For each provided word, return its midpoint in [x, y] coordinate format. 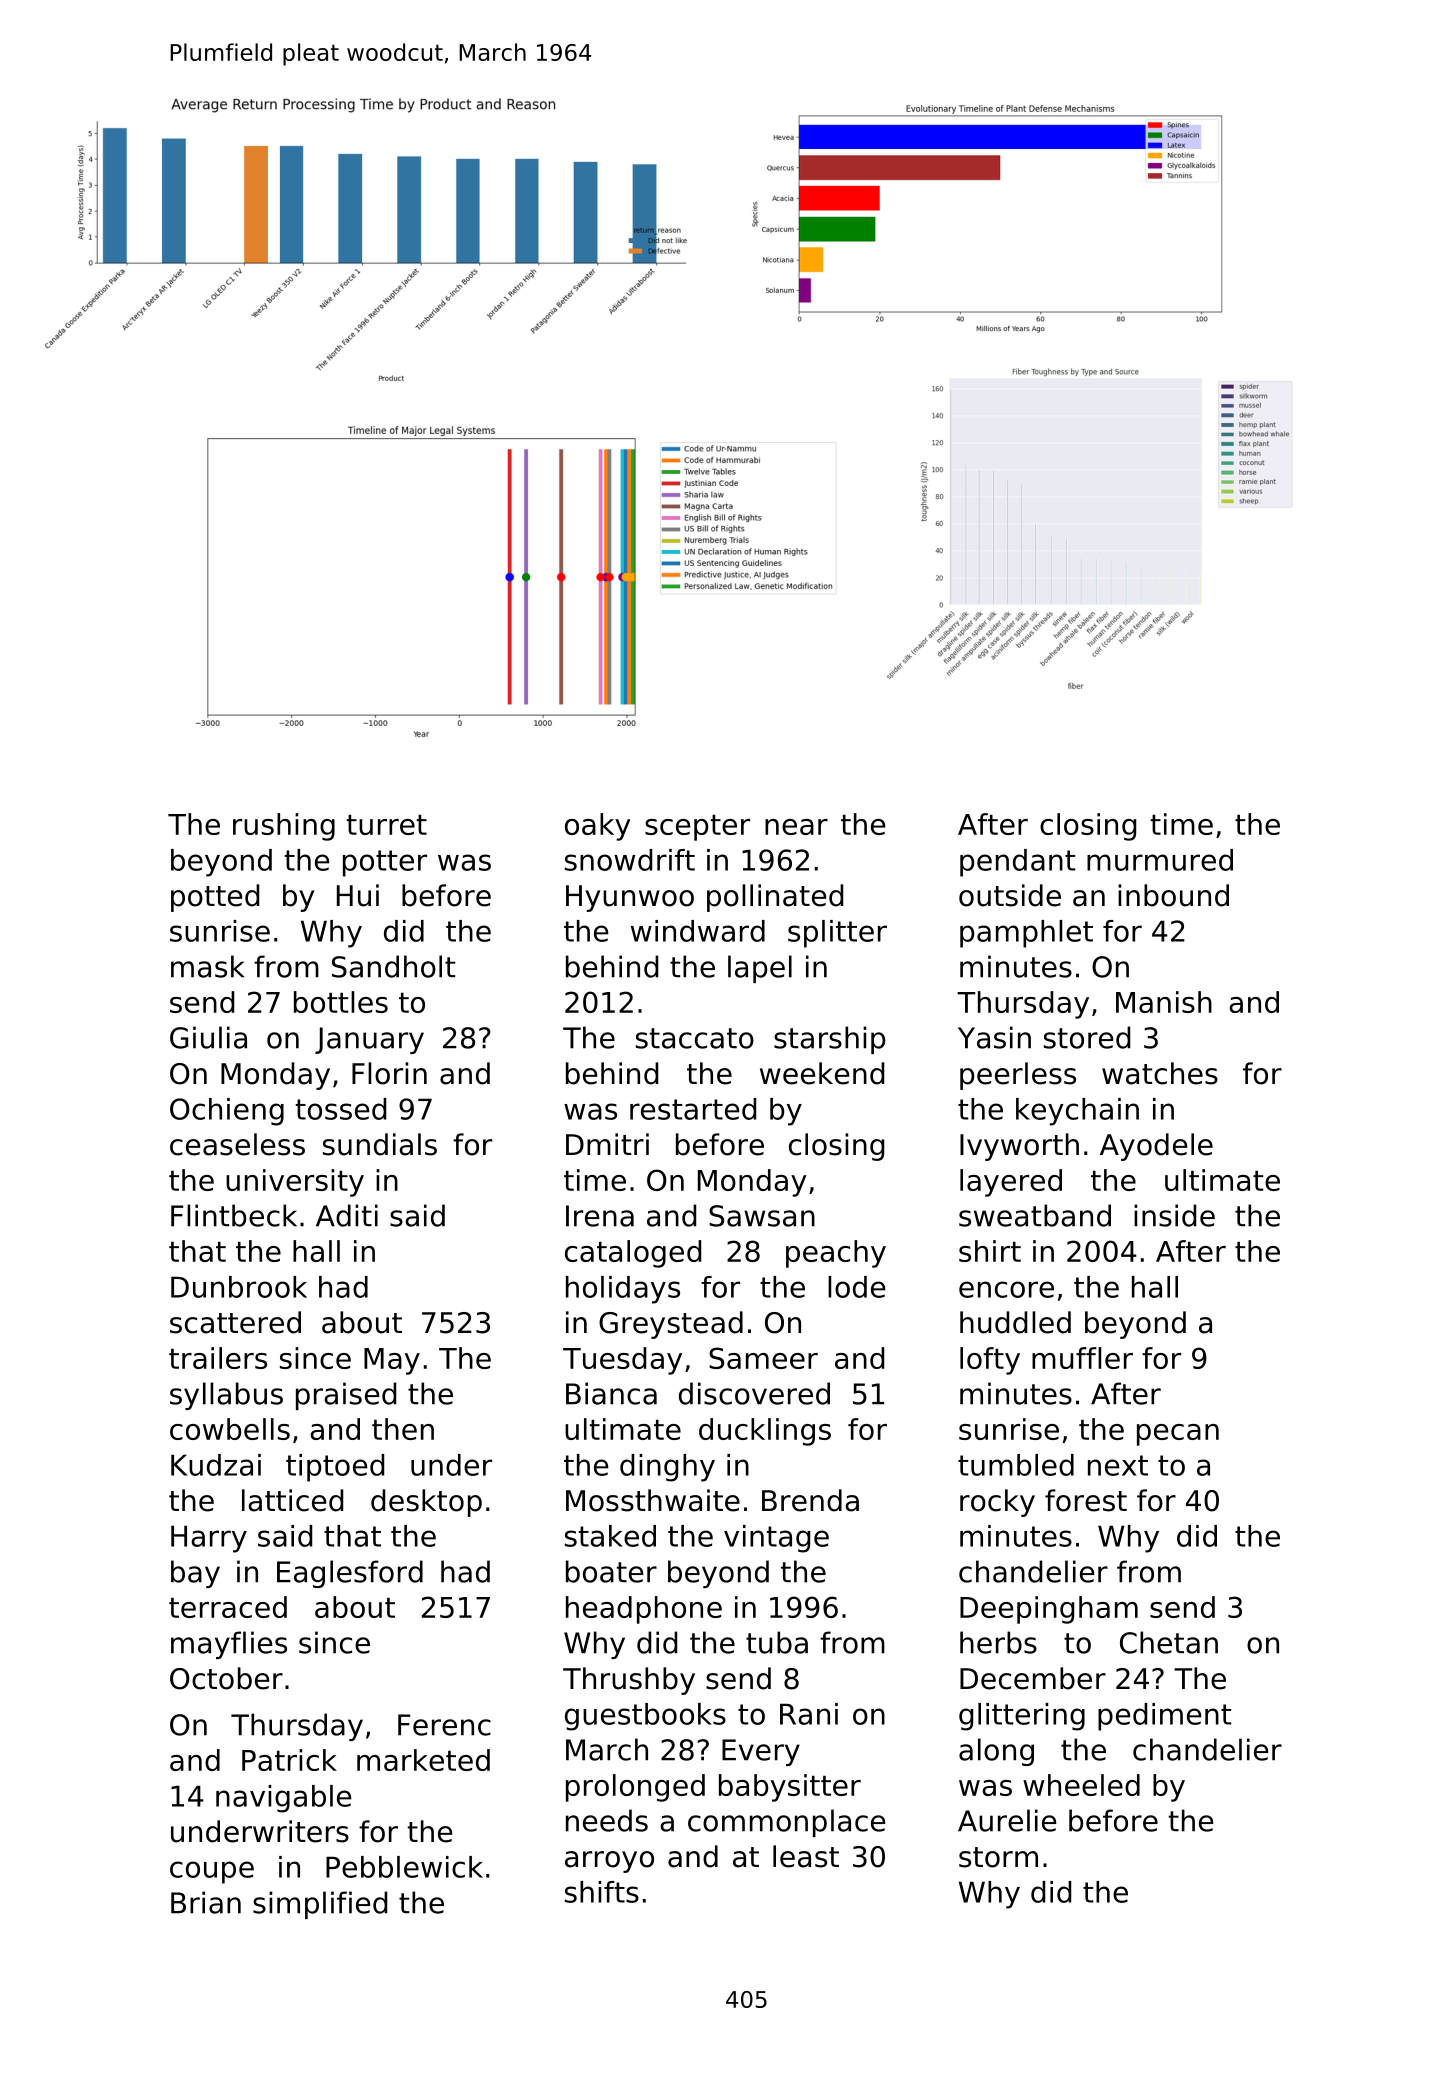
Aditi [347, 1215]
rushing [284, 827]
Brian [206, 1902]
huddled [1015, 1322]
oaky [597, 827]
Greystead [671, 1325]
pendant [1017, 863]
